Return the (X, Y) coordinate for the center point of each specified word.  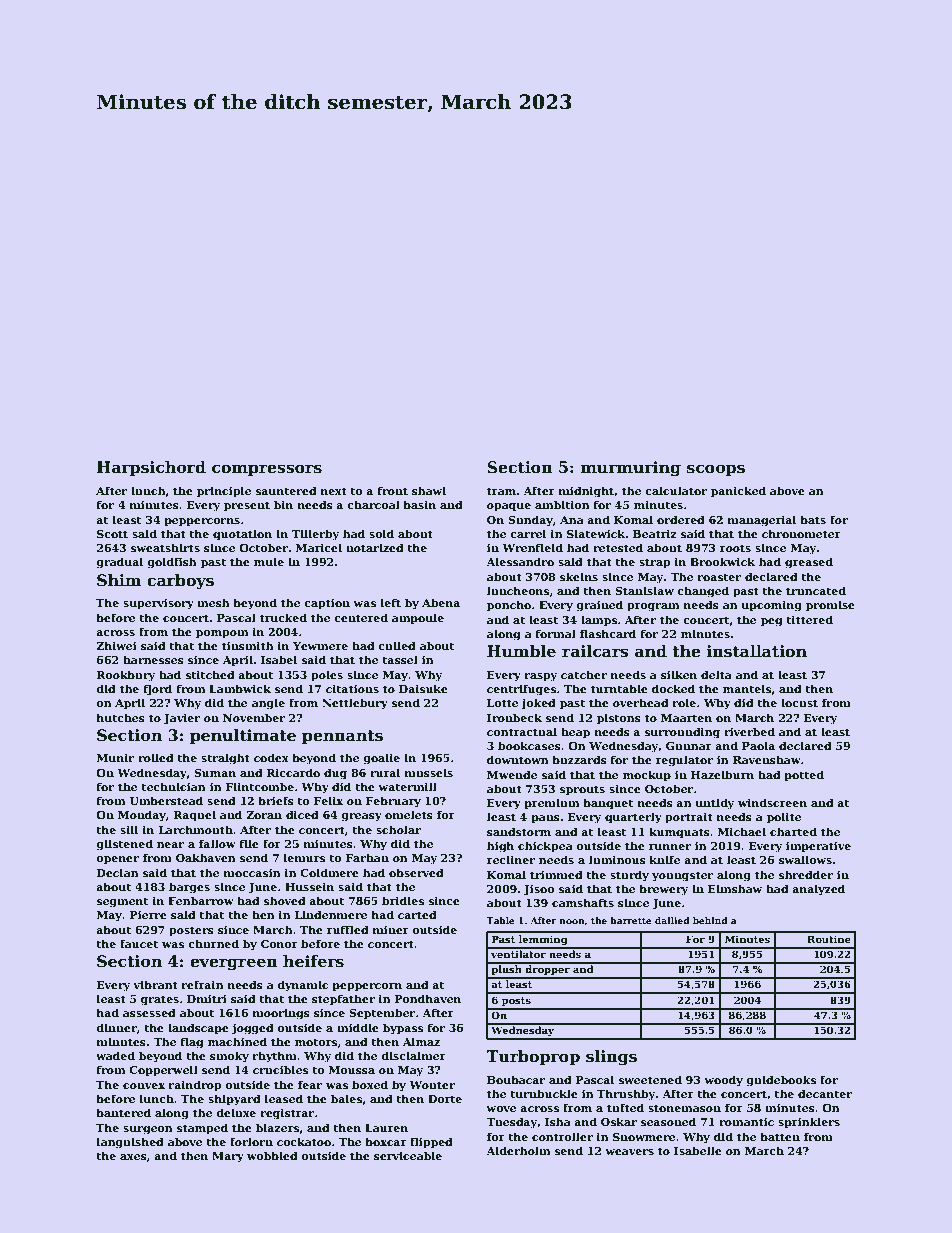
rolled (156, 757)
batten (780, 1136)
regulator (684, 761)
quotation (242, 535)
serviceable (408, 1155)
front (392, 490)
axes (133, 1157)
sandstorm (519, 831)
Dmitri (207, 999)
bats (813, 519)
